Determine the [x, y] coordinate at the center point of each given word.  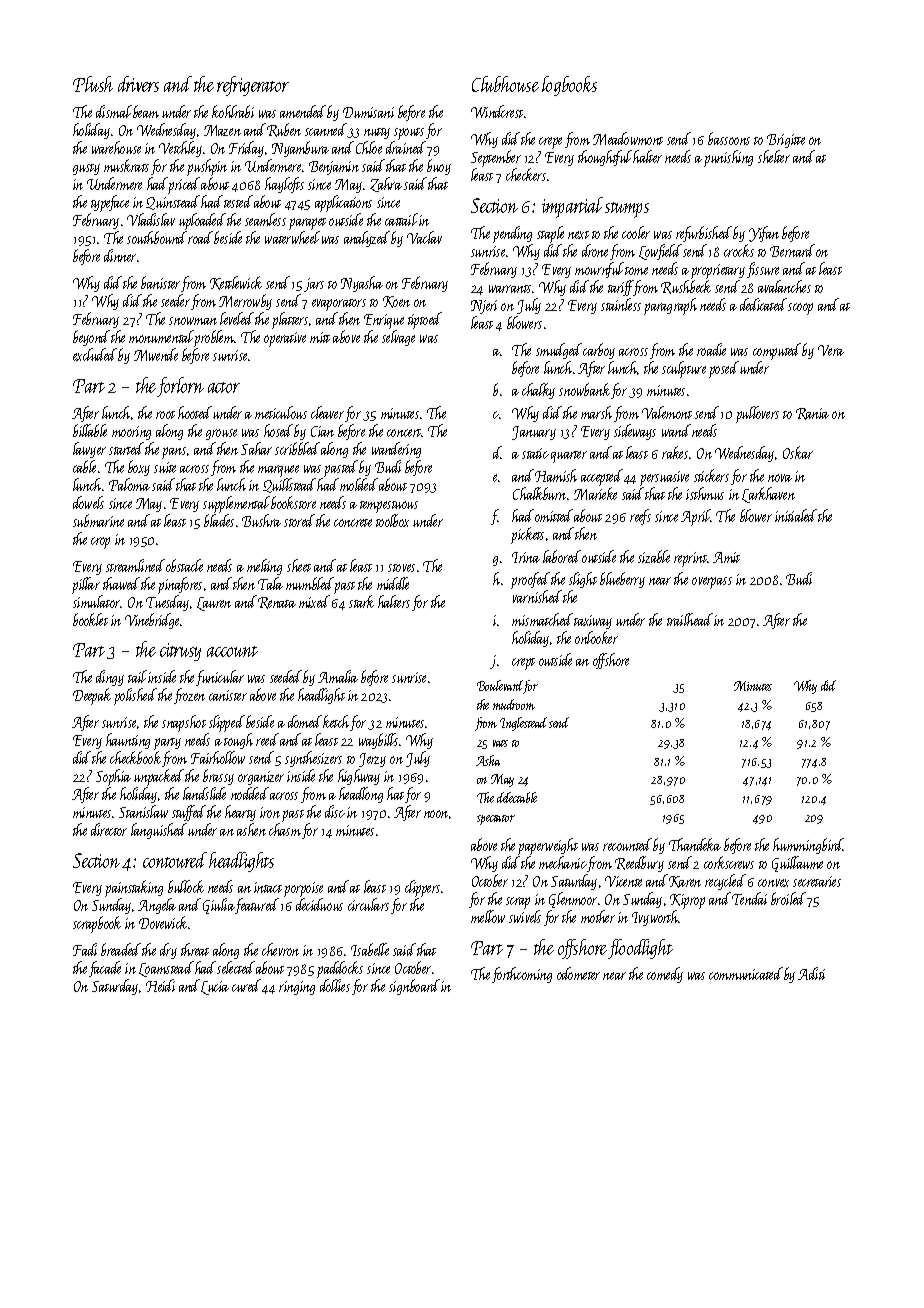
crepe [550, 143]
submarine [98, 520]
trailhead [690, 619]
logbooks [569, 86]
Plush [93, 84]
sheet [299, 565]
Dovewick [164, 922]
